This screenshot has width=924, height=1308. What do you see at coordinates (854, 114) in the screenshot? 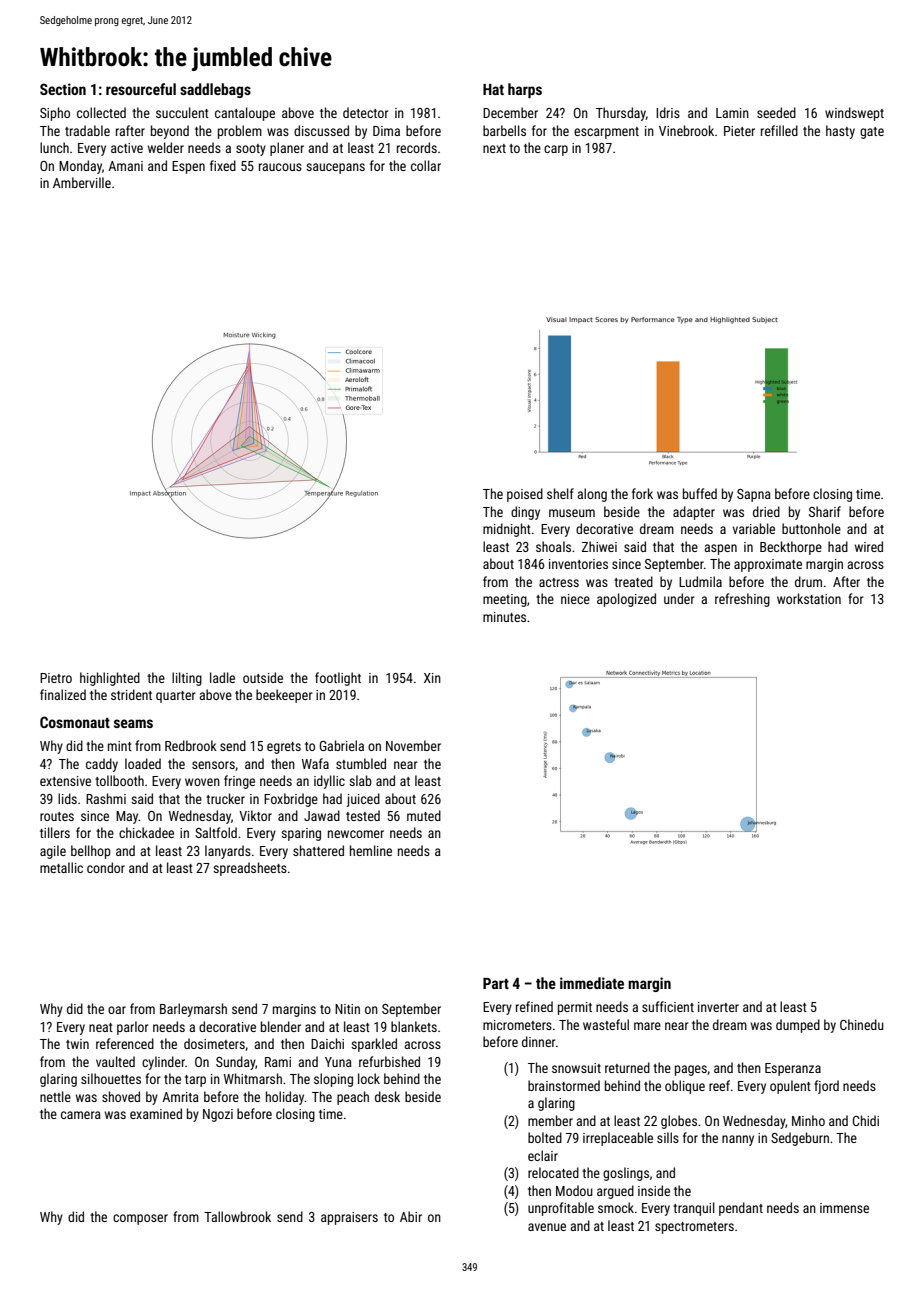
I see `windswept` at bounding box center [854, 114].
